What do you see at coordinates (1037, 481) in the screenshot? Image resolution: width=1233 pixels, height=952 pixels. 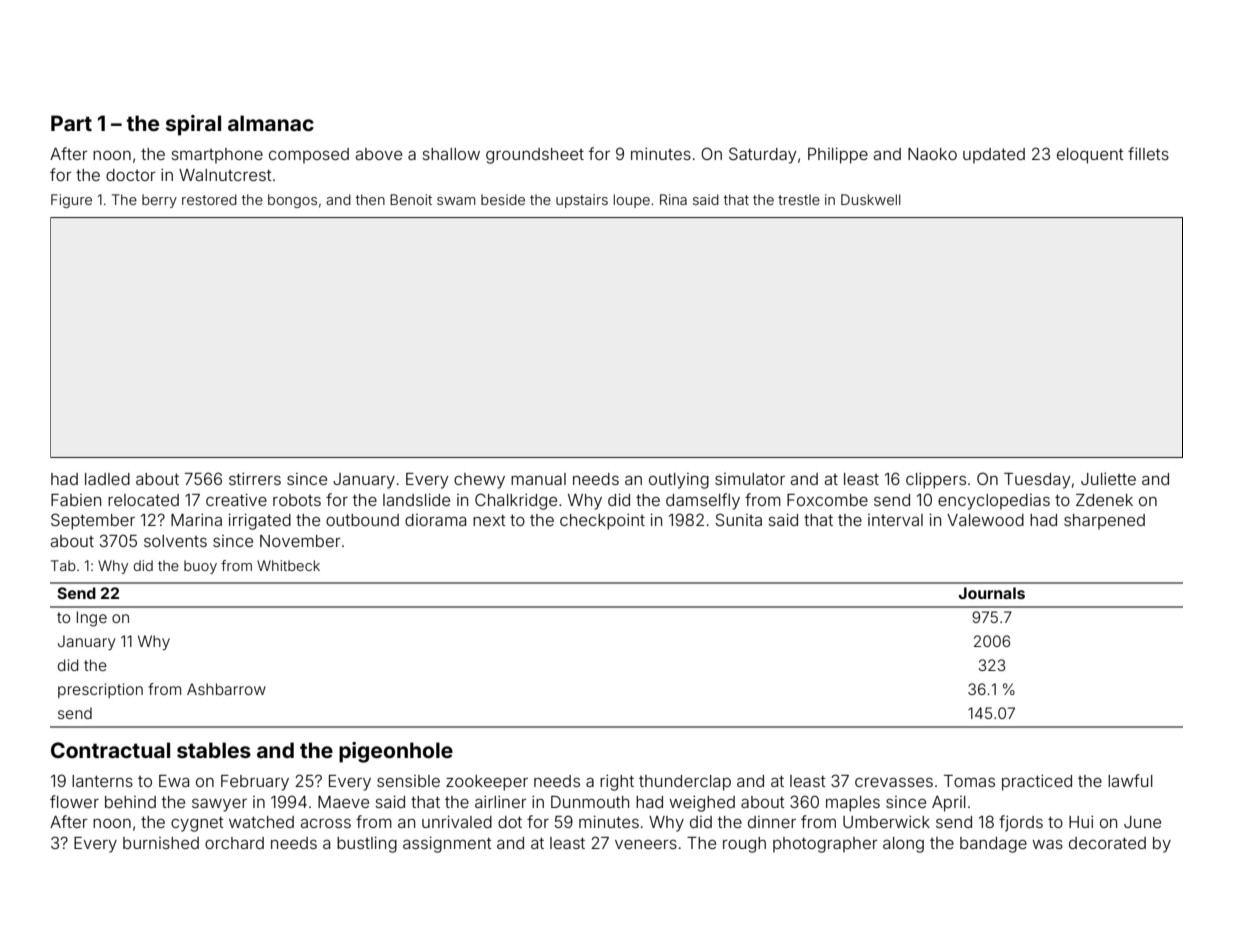 I see `Tuesday` at bounding box center [1037, 481].
